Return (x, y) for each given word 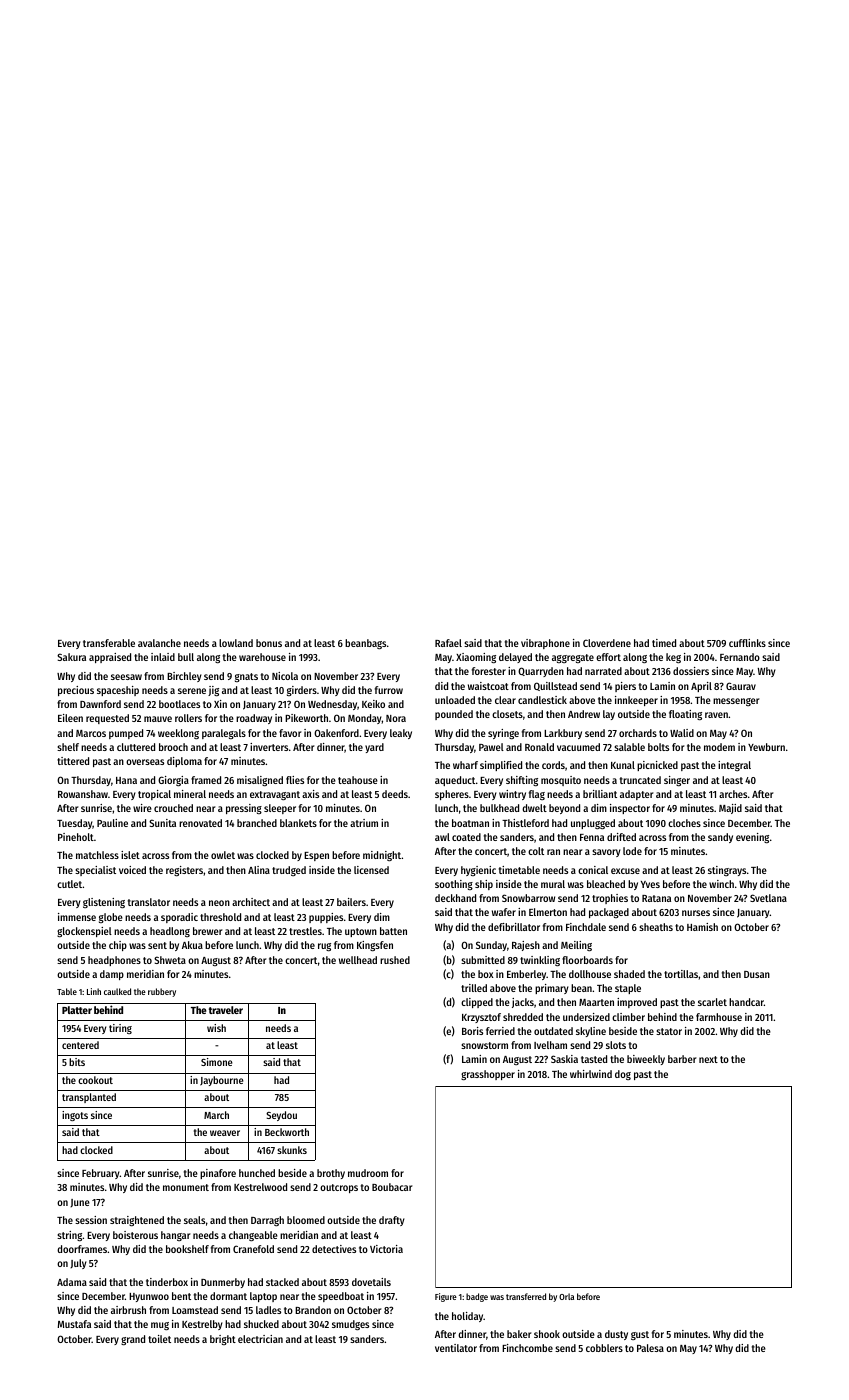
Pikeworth (306, 718)
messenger (736, 702)
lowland (236, 643)
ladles (268, 1310)
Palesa (650, 1348)
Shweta (170, 960)
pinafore (218, 1174)
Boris (472, 1031)
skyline (591, 1032)
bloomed (306, 1220)
